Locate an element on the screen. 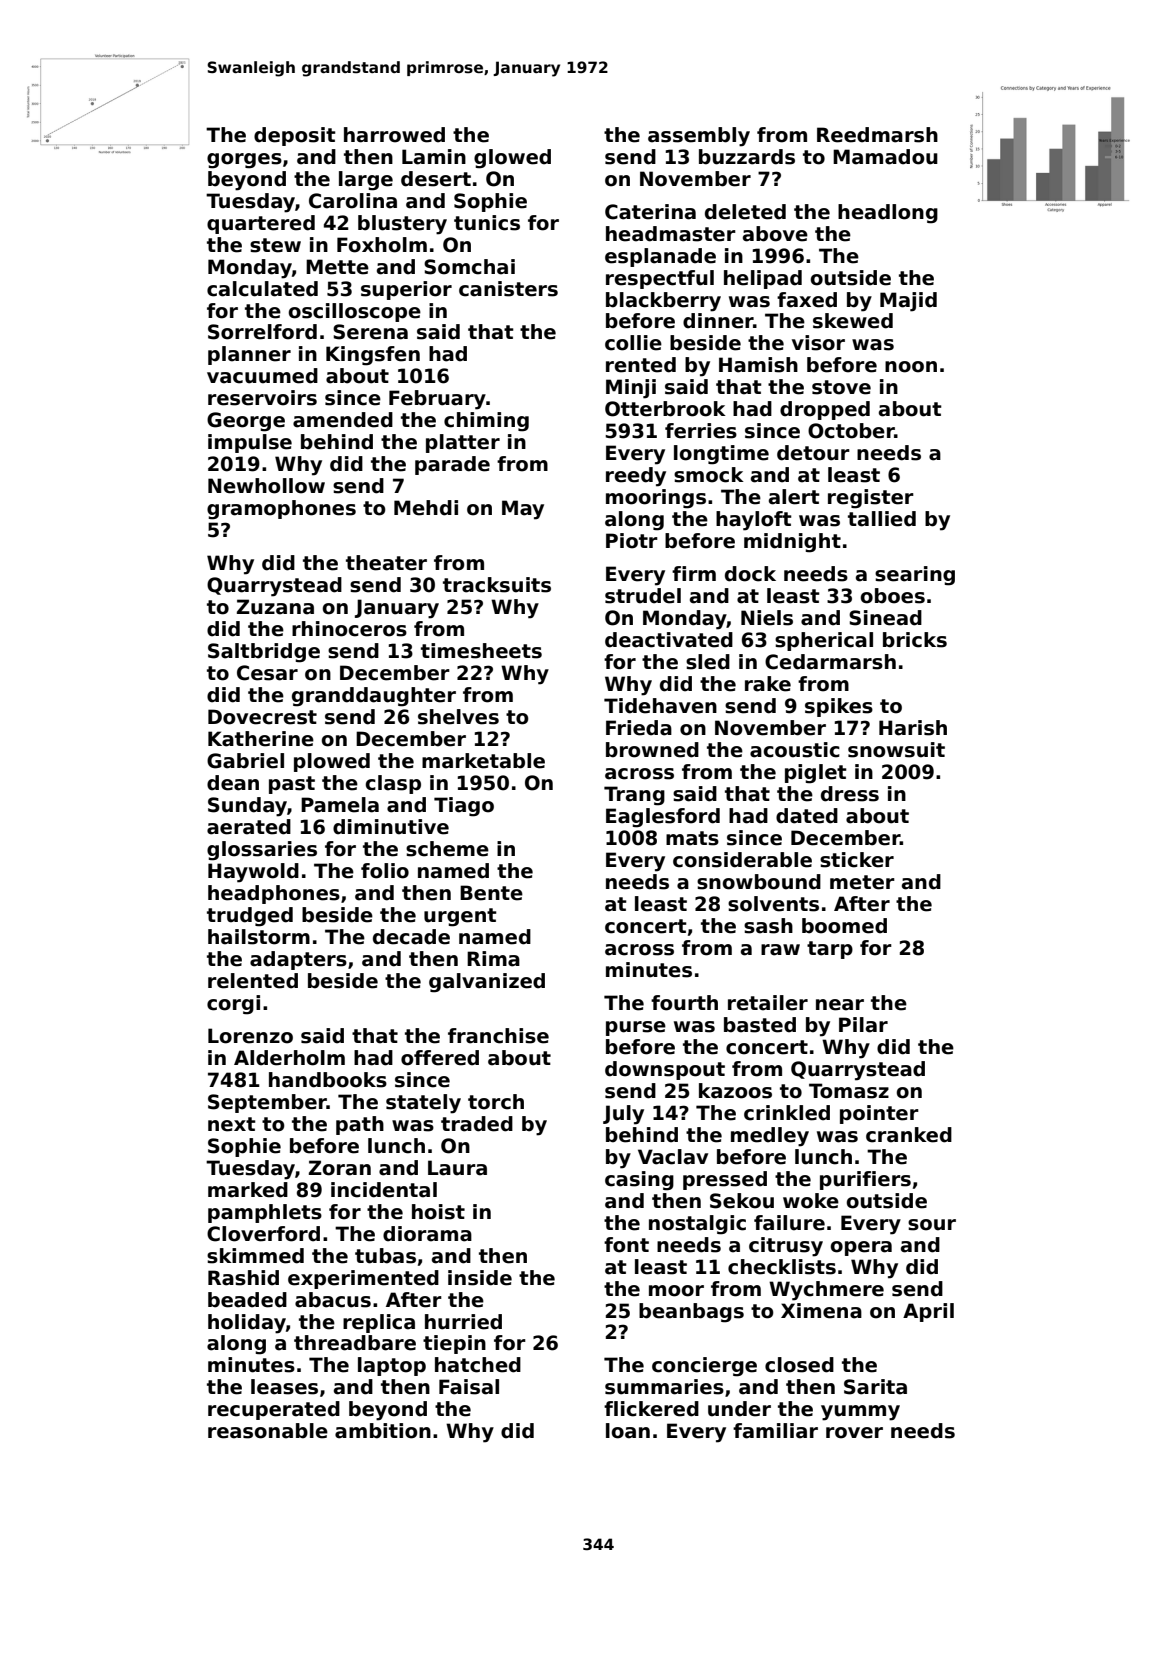 The image size is (1165, 1654). purse is located at coordinates (636, 1028).
